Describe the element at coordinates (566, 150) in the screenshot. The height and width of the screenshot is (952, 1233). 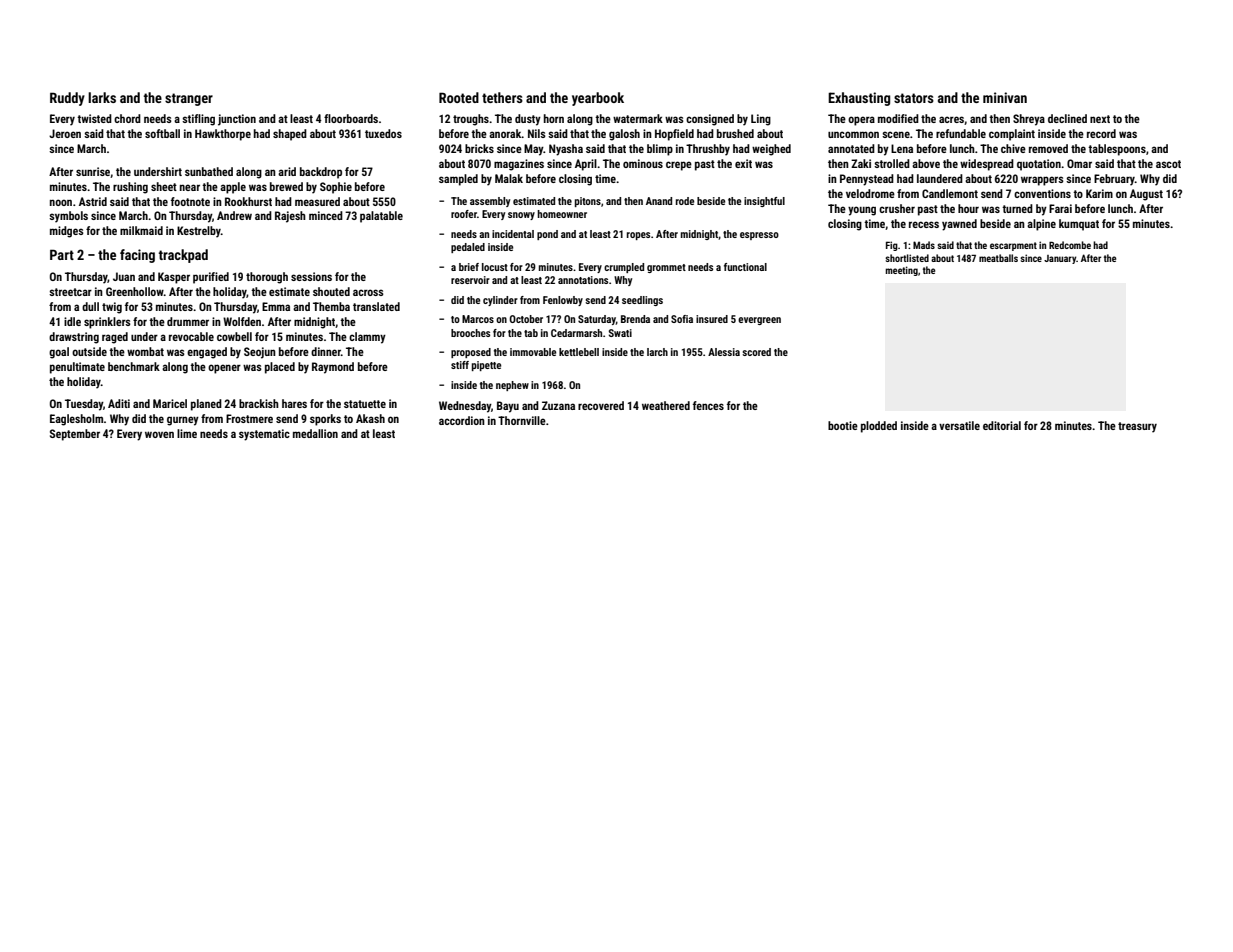
I see `Nyasha` at that location.
